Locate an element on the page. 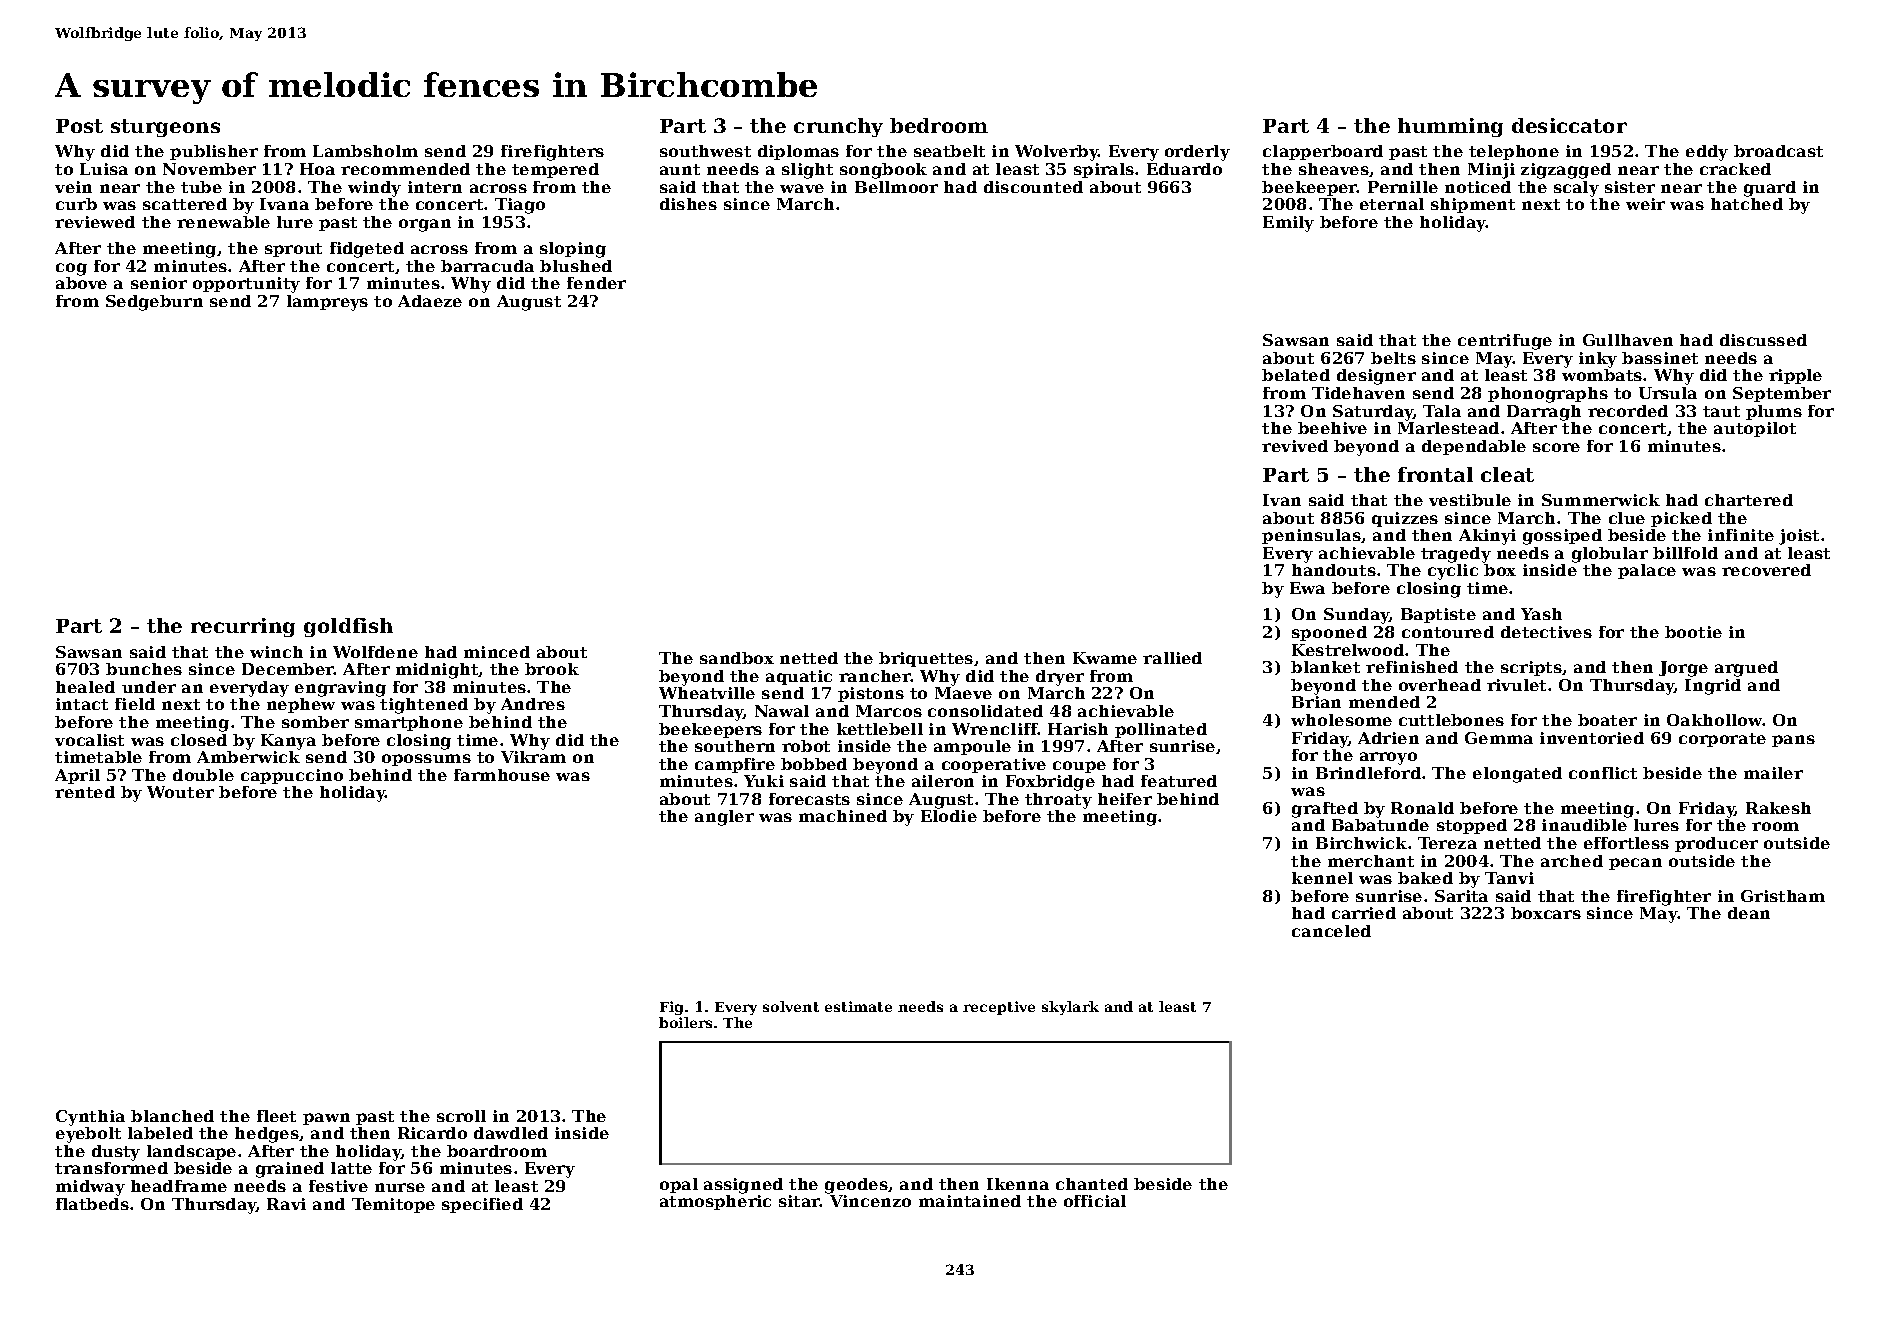  canceled is located at coordinates (1331, 931).
